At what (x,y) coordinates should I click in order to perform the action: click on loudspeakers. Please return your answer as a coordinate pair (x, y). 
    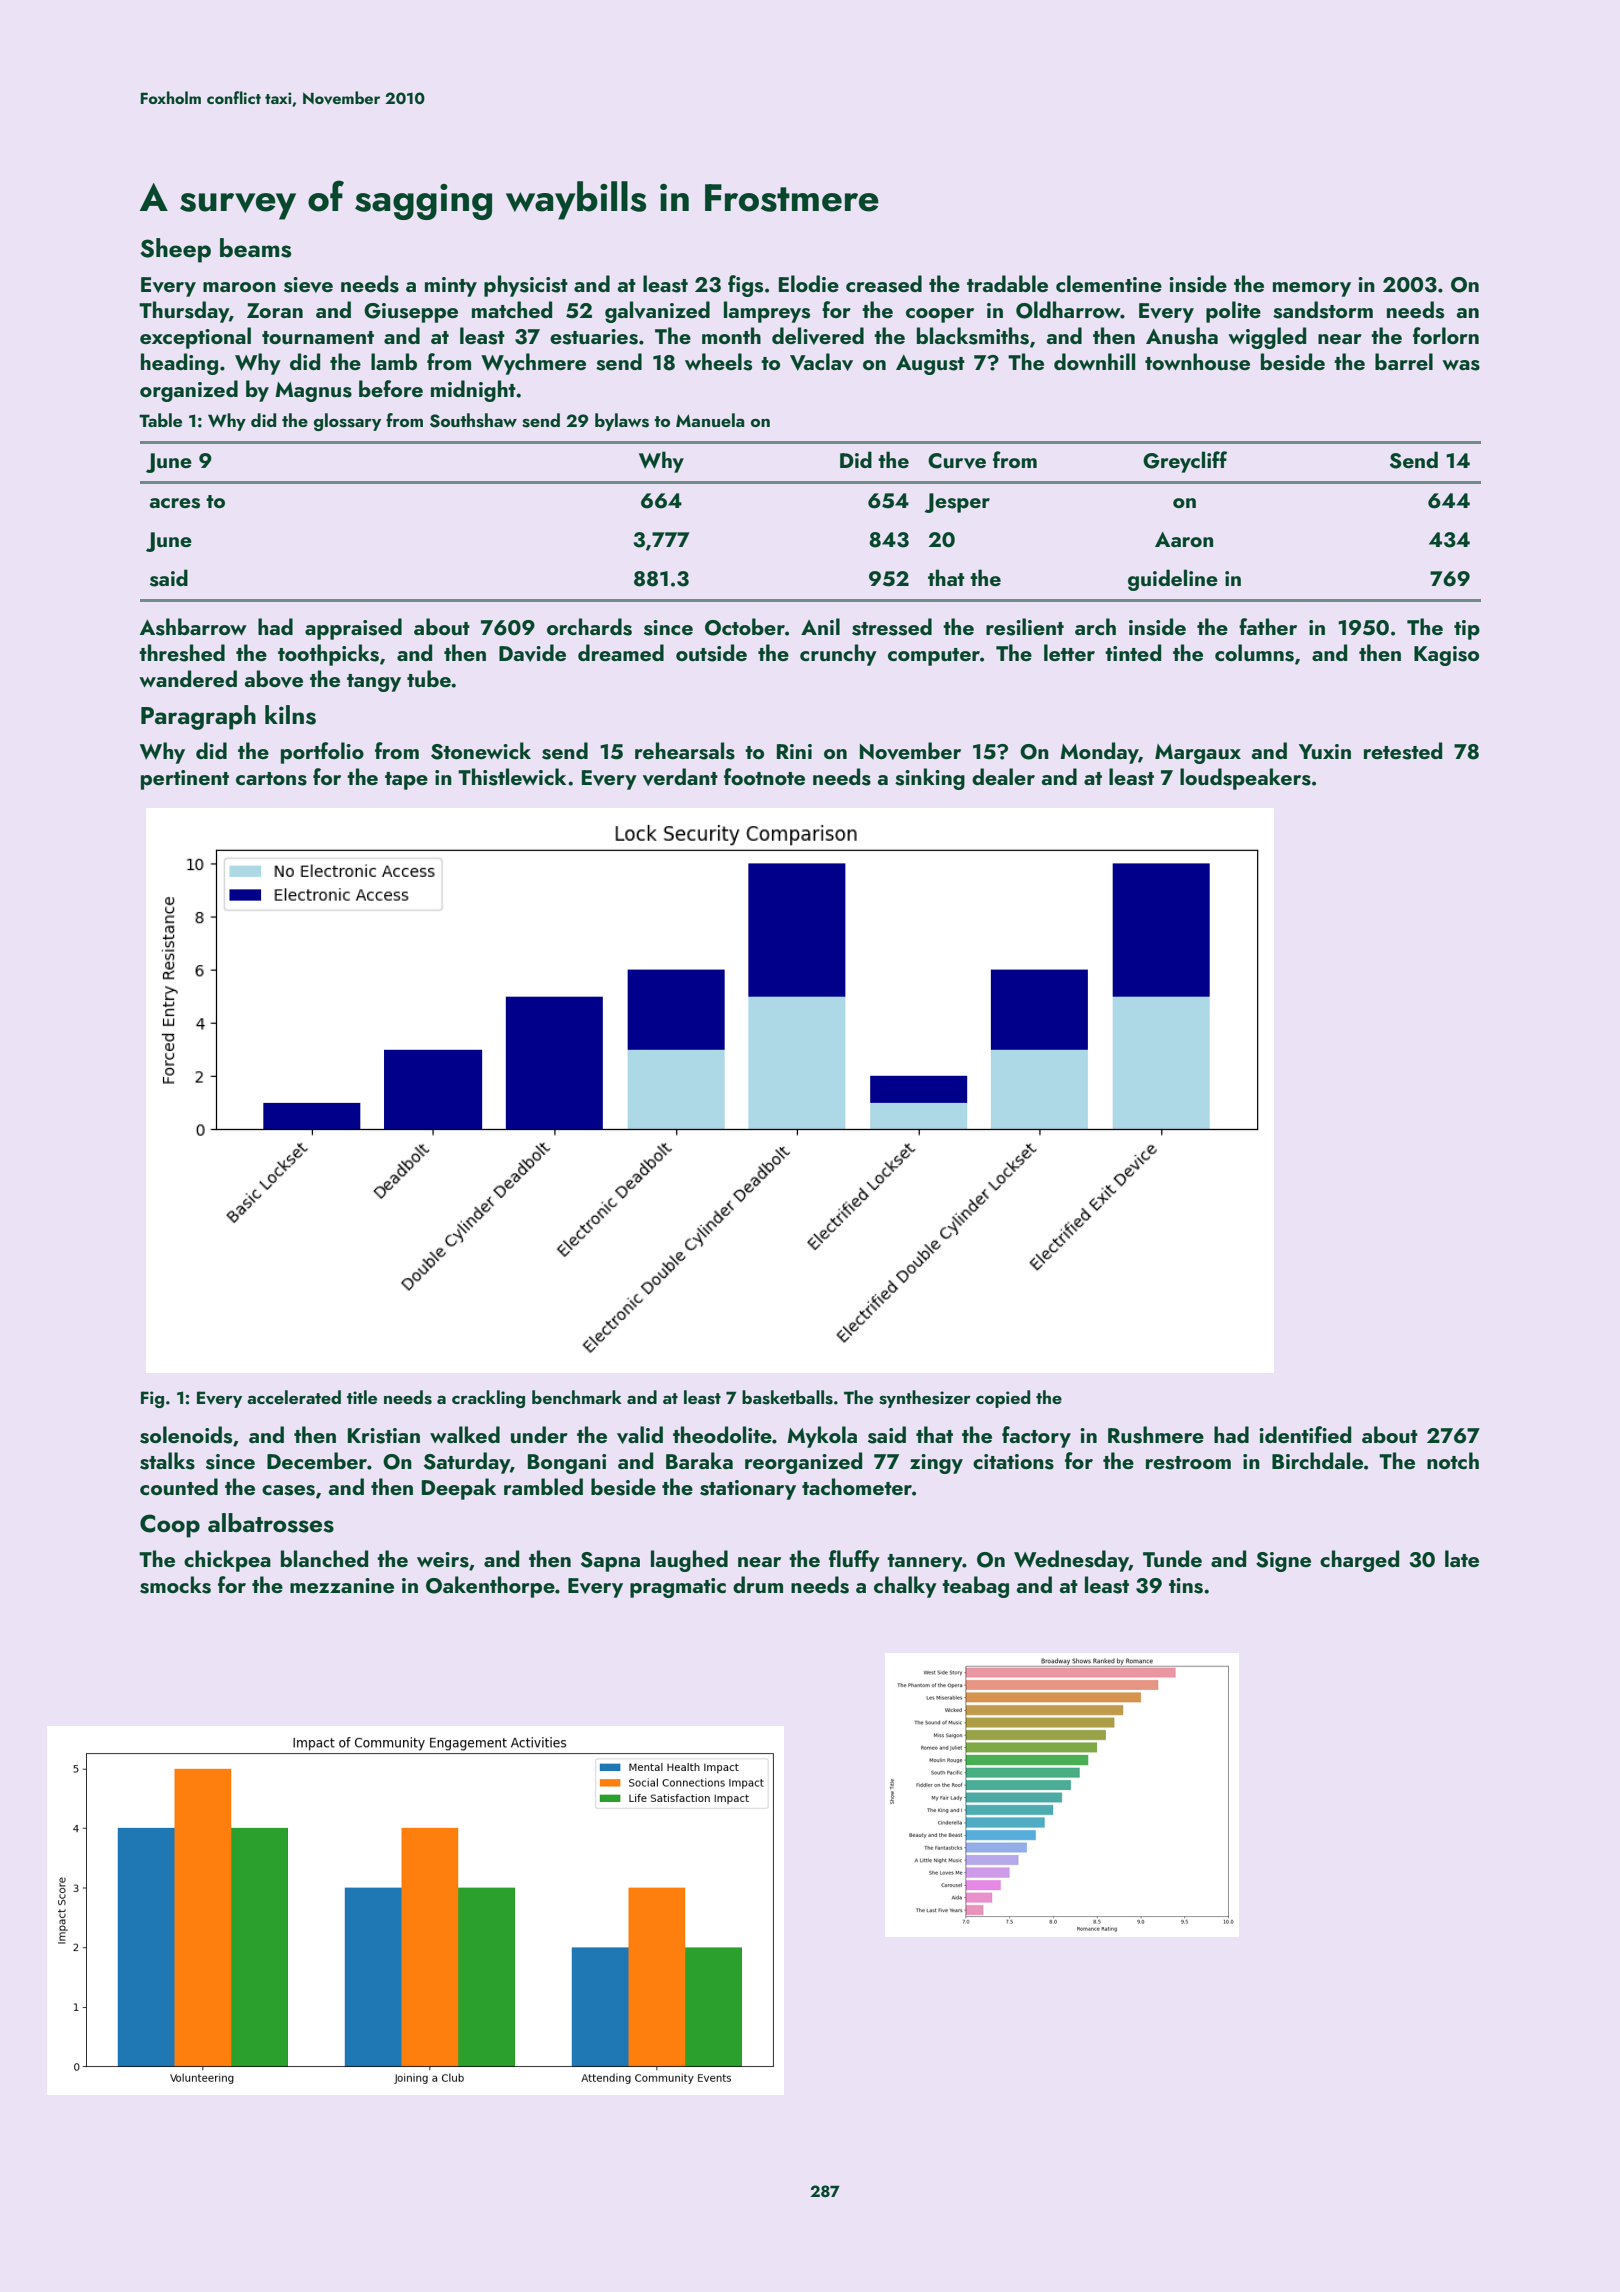
    Looking at the image, I should click on (1245, 779).
